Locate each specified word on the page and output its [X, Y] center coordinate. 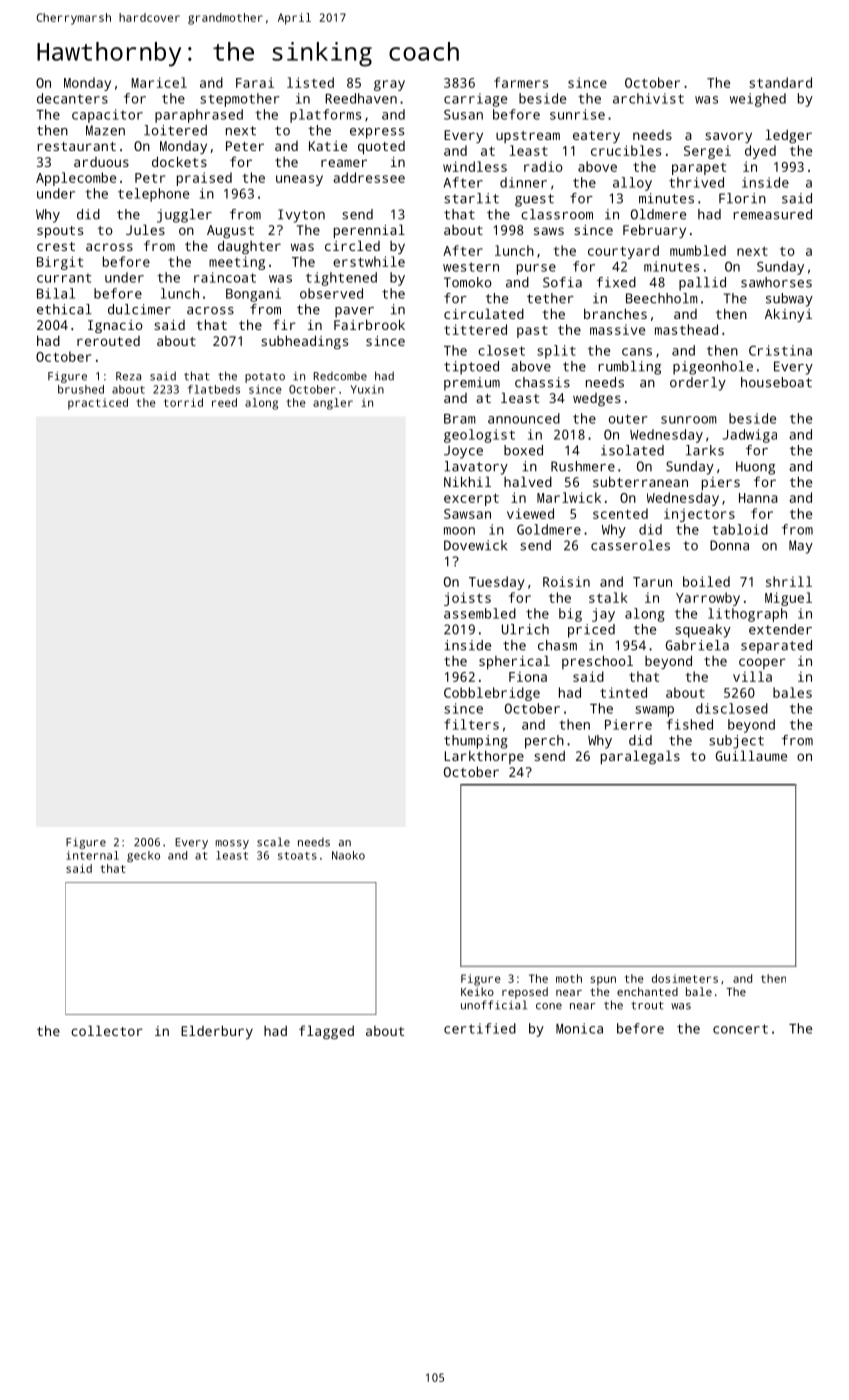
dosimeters [685, 978]
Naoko [348, 855]
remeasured [772, 214]
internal [92, 855]
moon [459, 531]
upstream [528, 137]
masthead [686, 329]
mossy [232, 844]
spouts [60, 232]
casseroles [630, 545]
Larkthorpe [484, 757]
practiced [98, 404]
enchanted [647, 991]
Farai [255, 82]
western [471, 267]
